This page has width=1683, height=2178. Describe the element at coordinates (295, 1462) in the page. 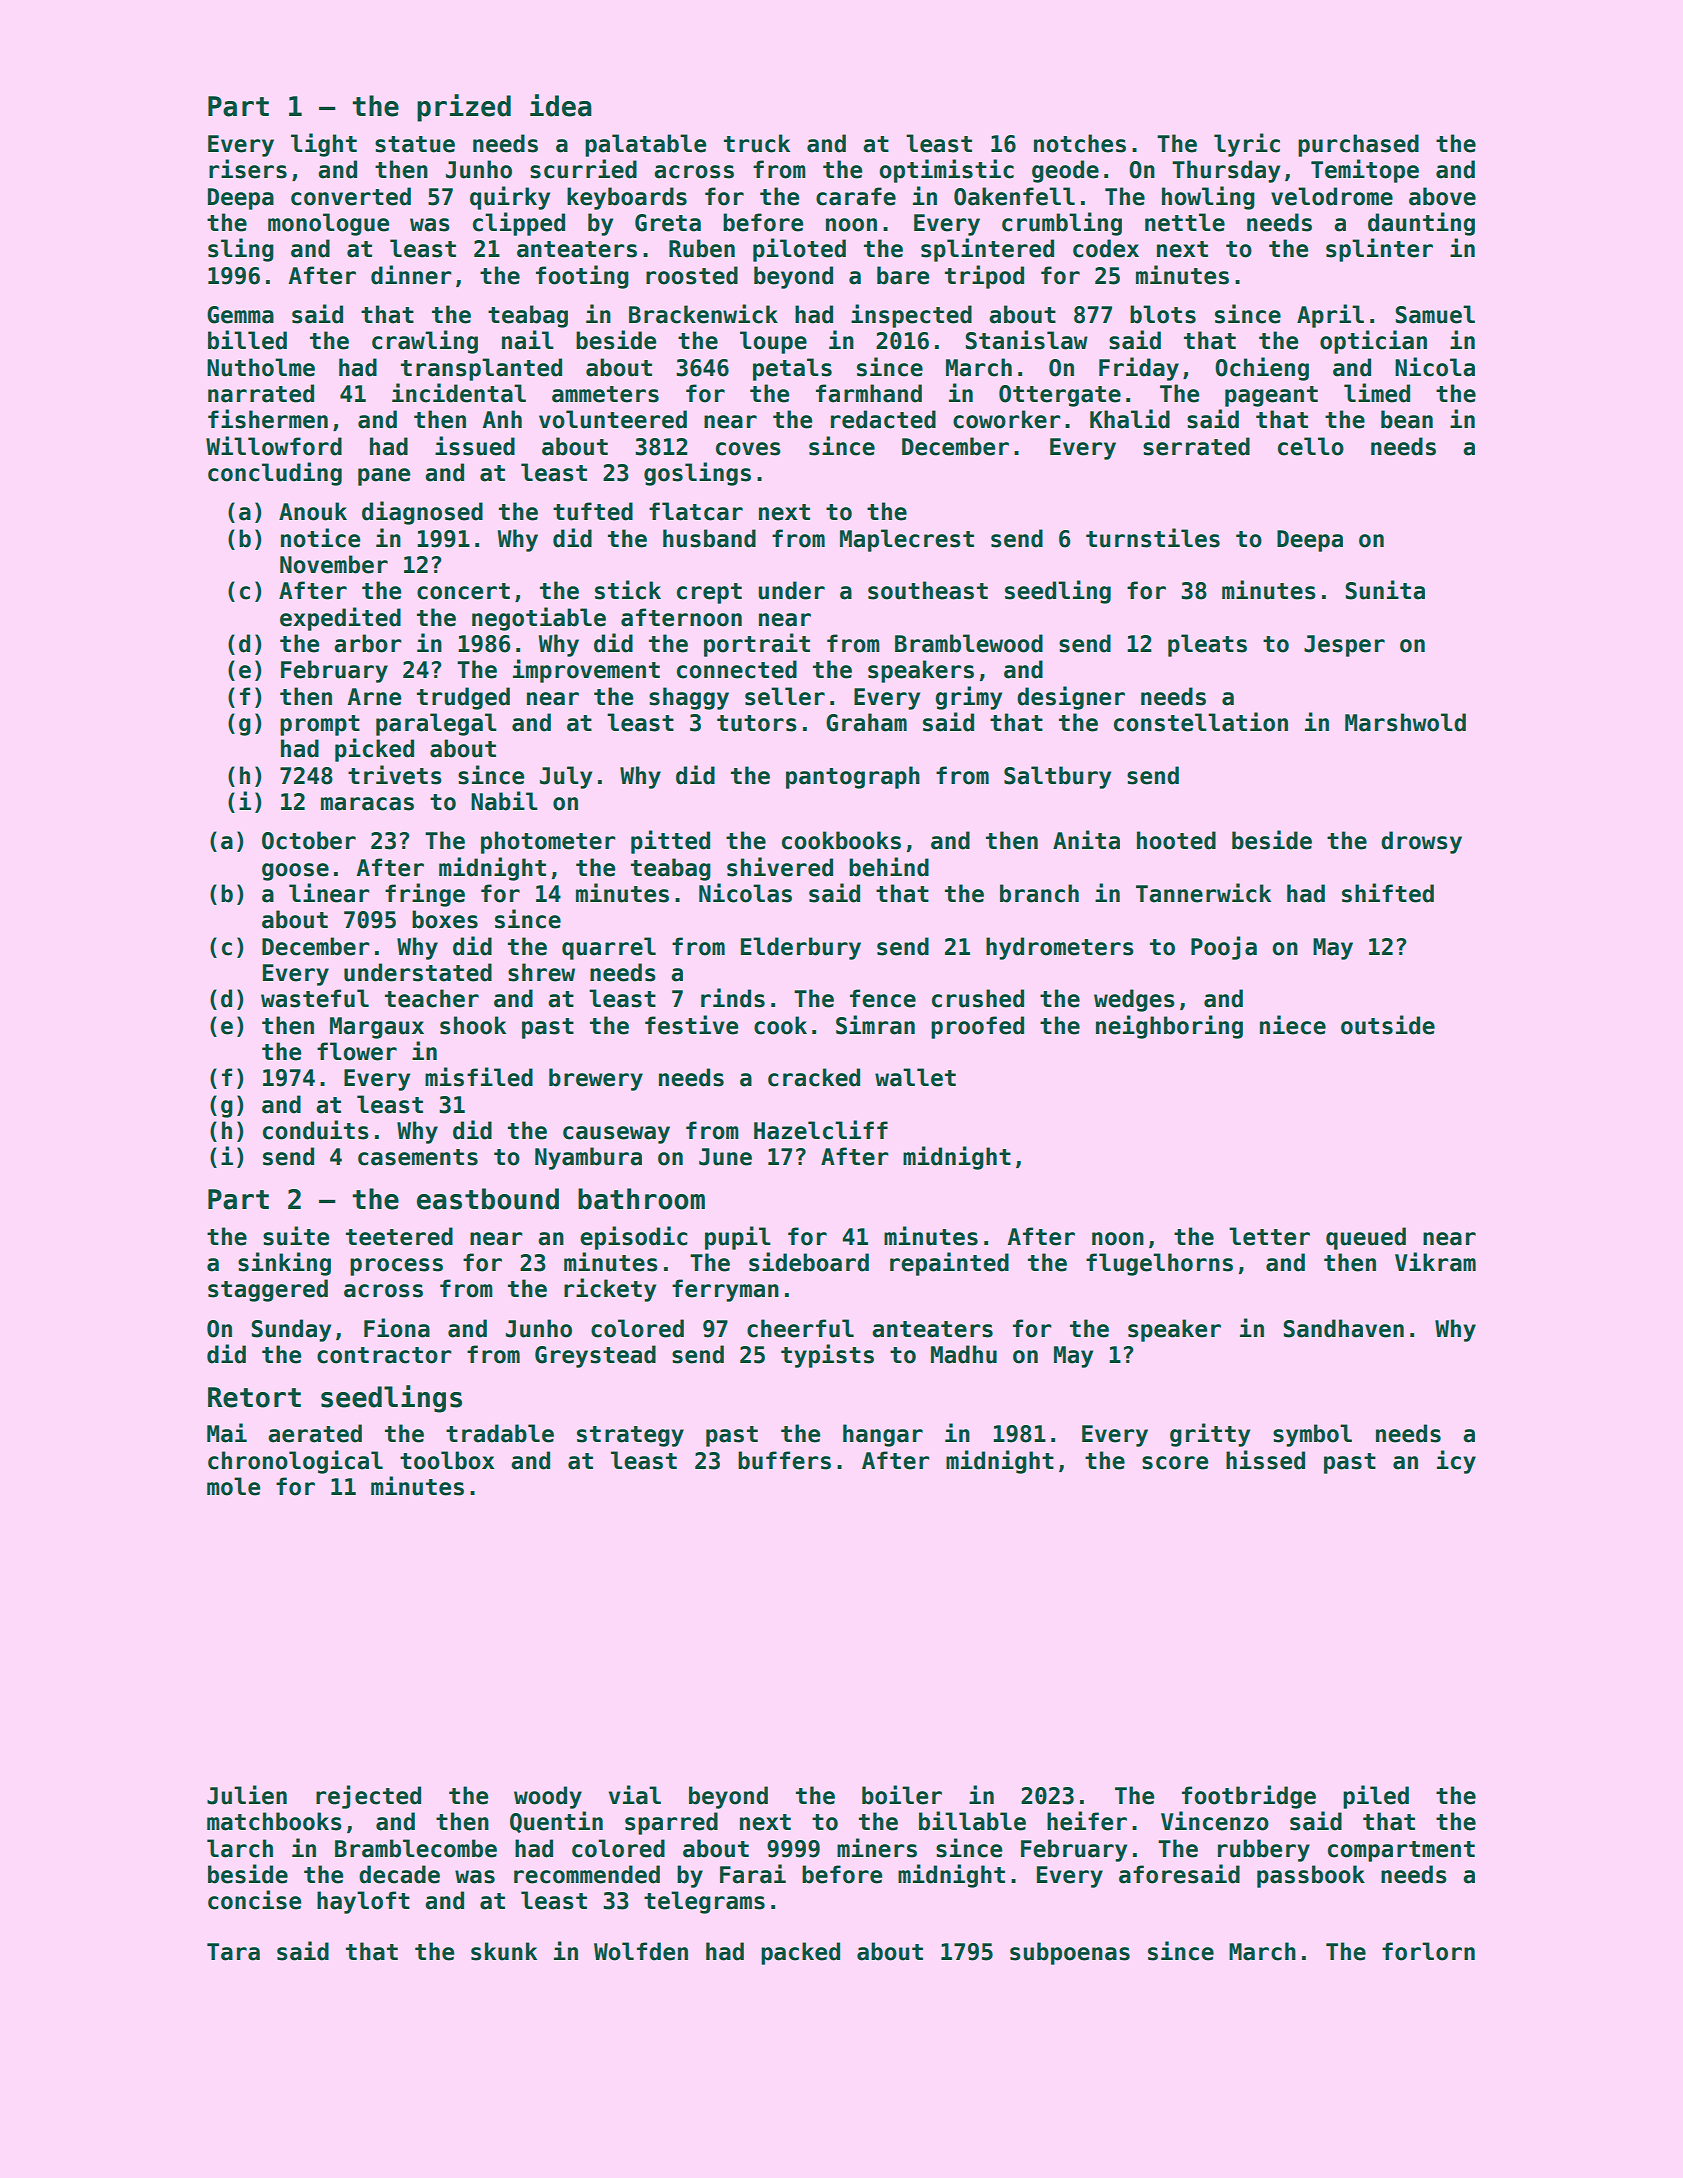

I see `chronological` at that location.
